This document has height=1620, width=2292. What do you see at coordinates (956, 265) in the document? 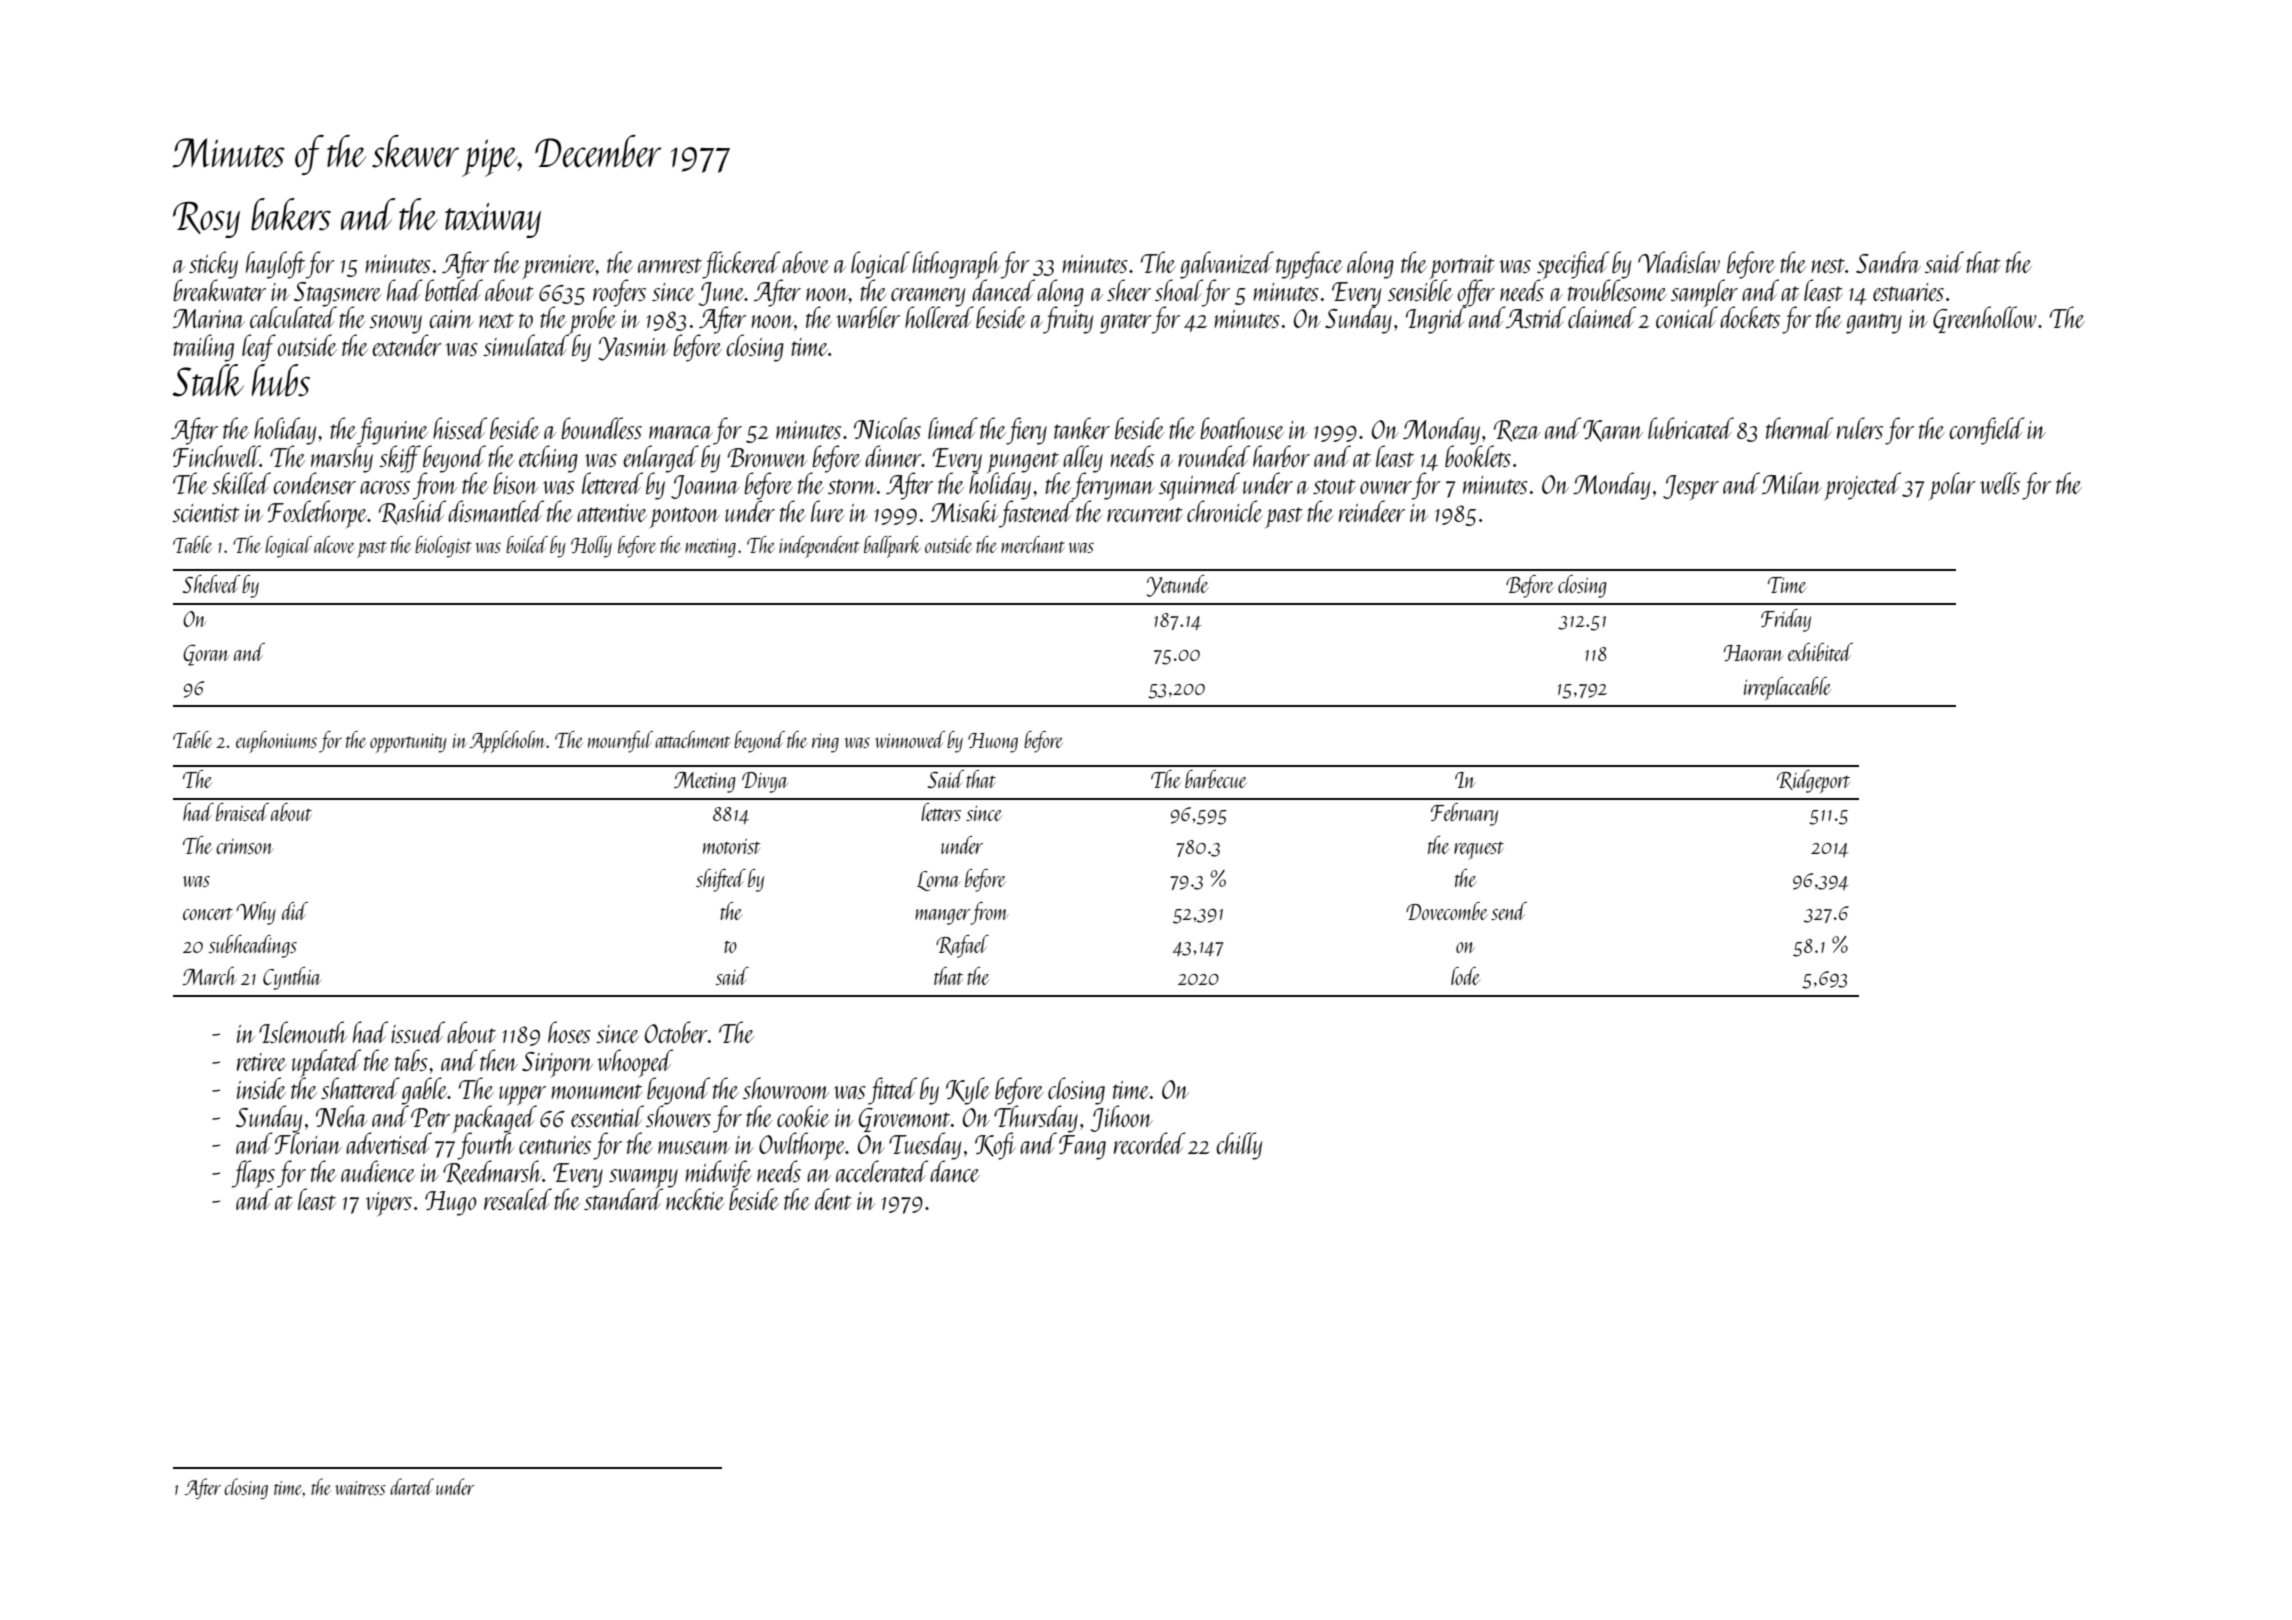
I see `lithograph` at bounding box center [956, 265].
